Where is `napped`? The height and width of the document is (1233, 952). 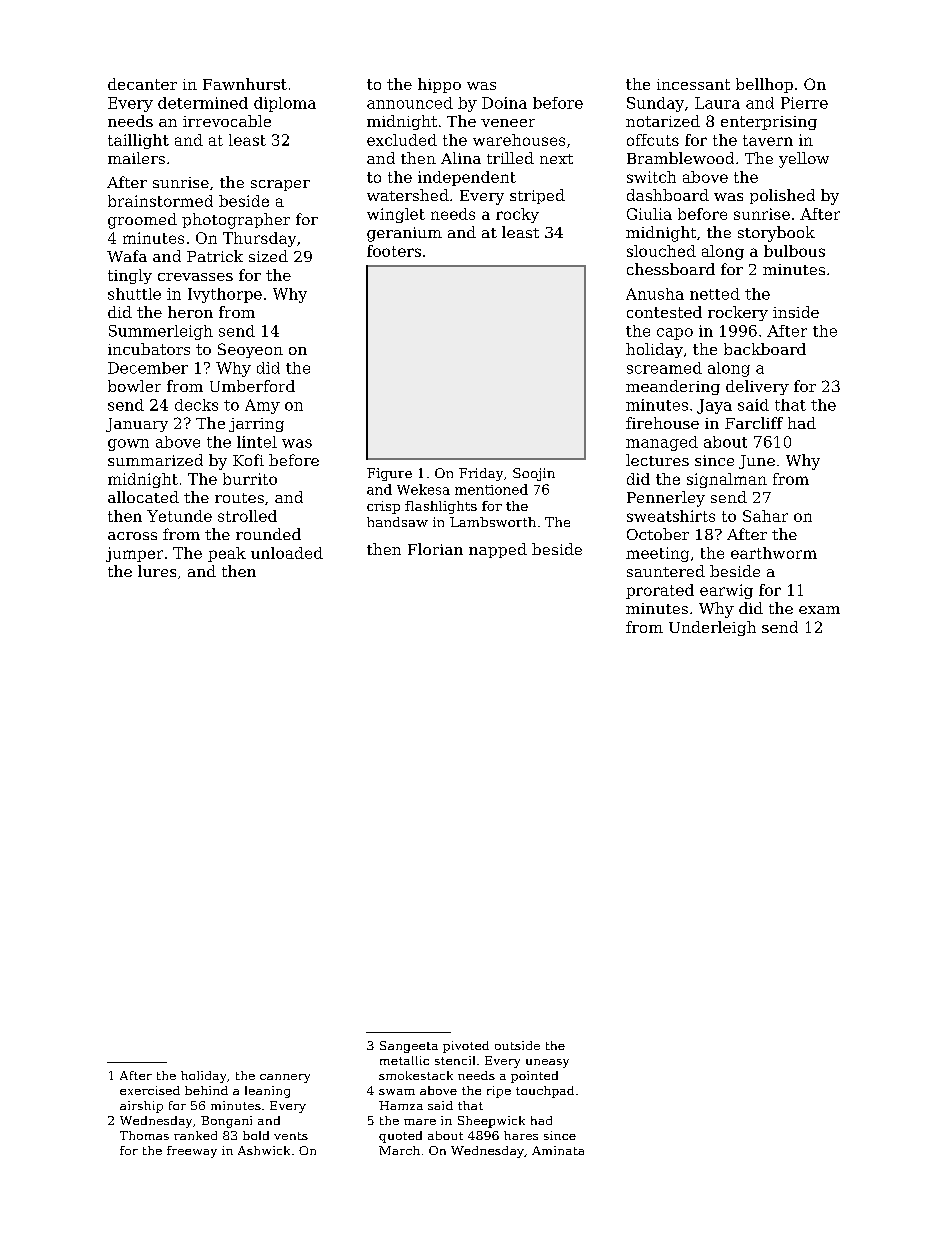
napped is located at coordinates (498, 550).
